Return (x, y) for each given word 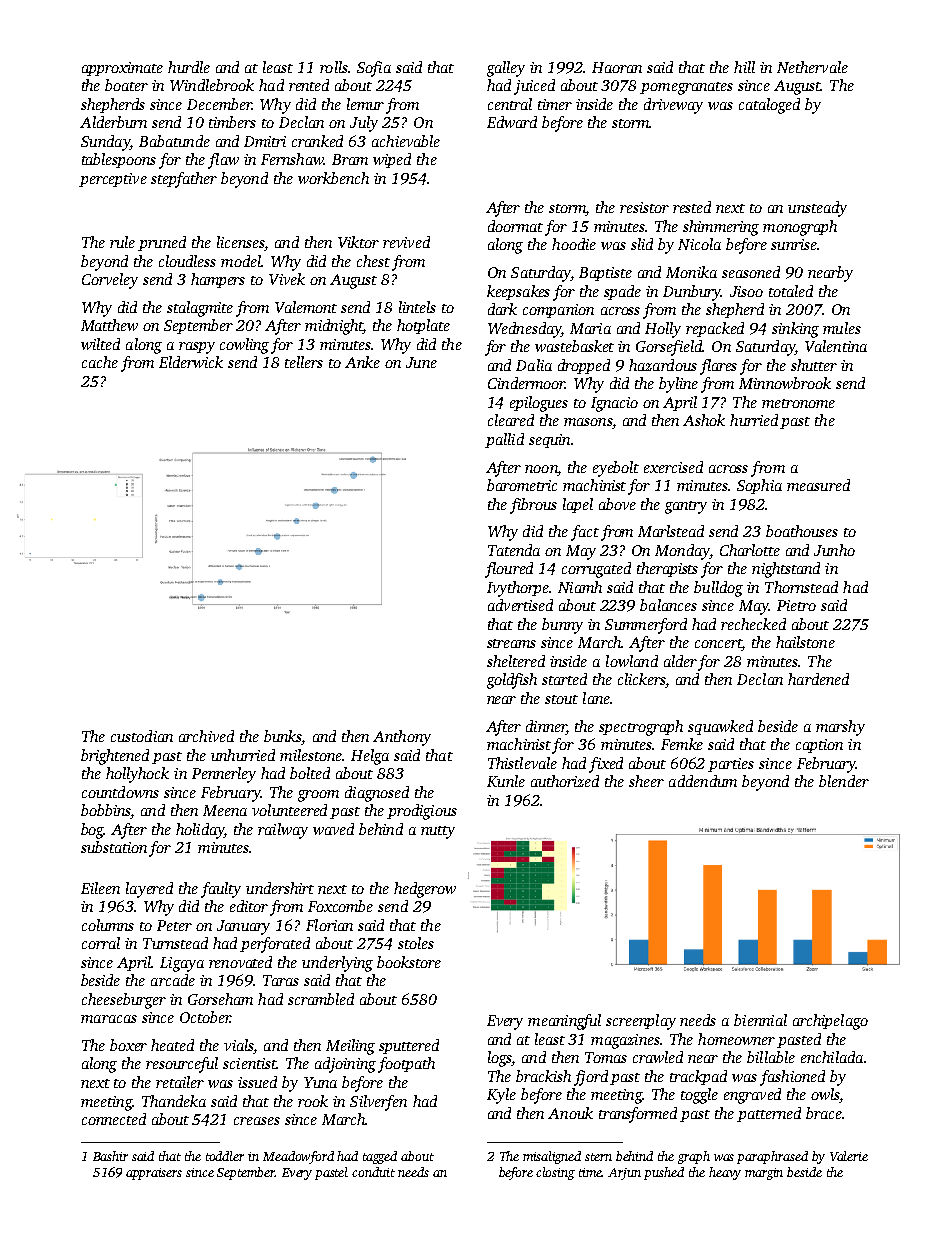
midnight (334, 327)
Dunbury (692, 293)
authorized (565, 781)
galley (506, 69)
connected (114, 1119)
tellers (304, 362)
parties (731, 765)
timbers (232, 122)
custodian (142, 736)
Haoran (617, 67)
